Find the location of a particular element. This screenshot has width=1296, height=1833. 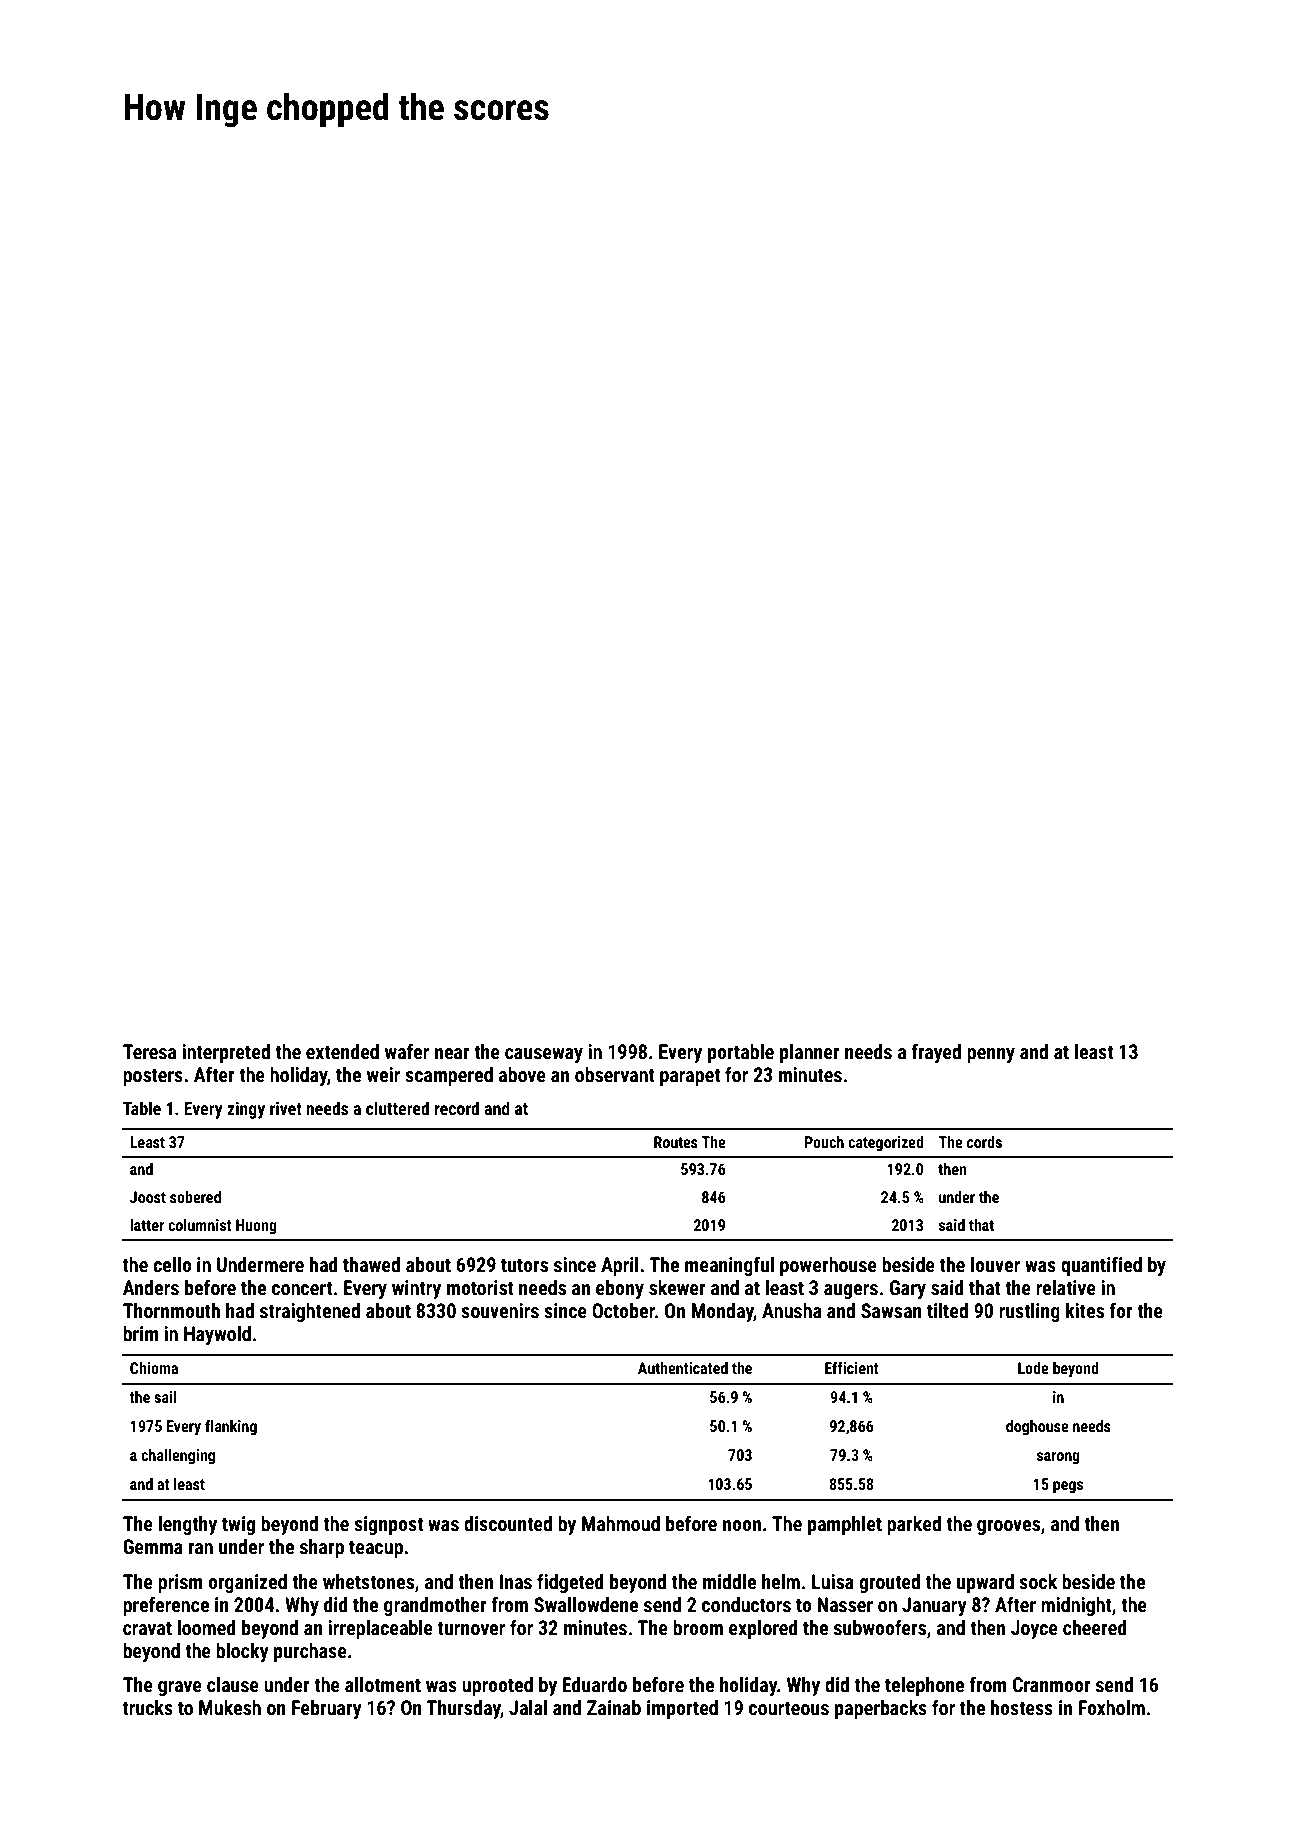

extended is located at coordinates (342, 1051).
